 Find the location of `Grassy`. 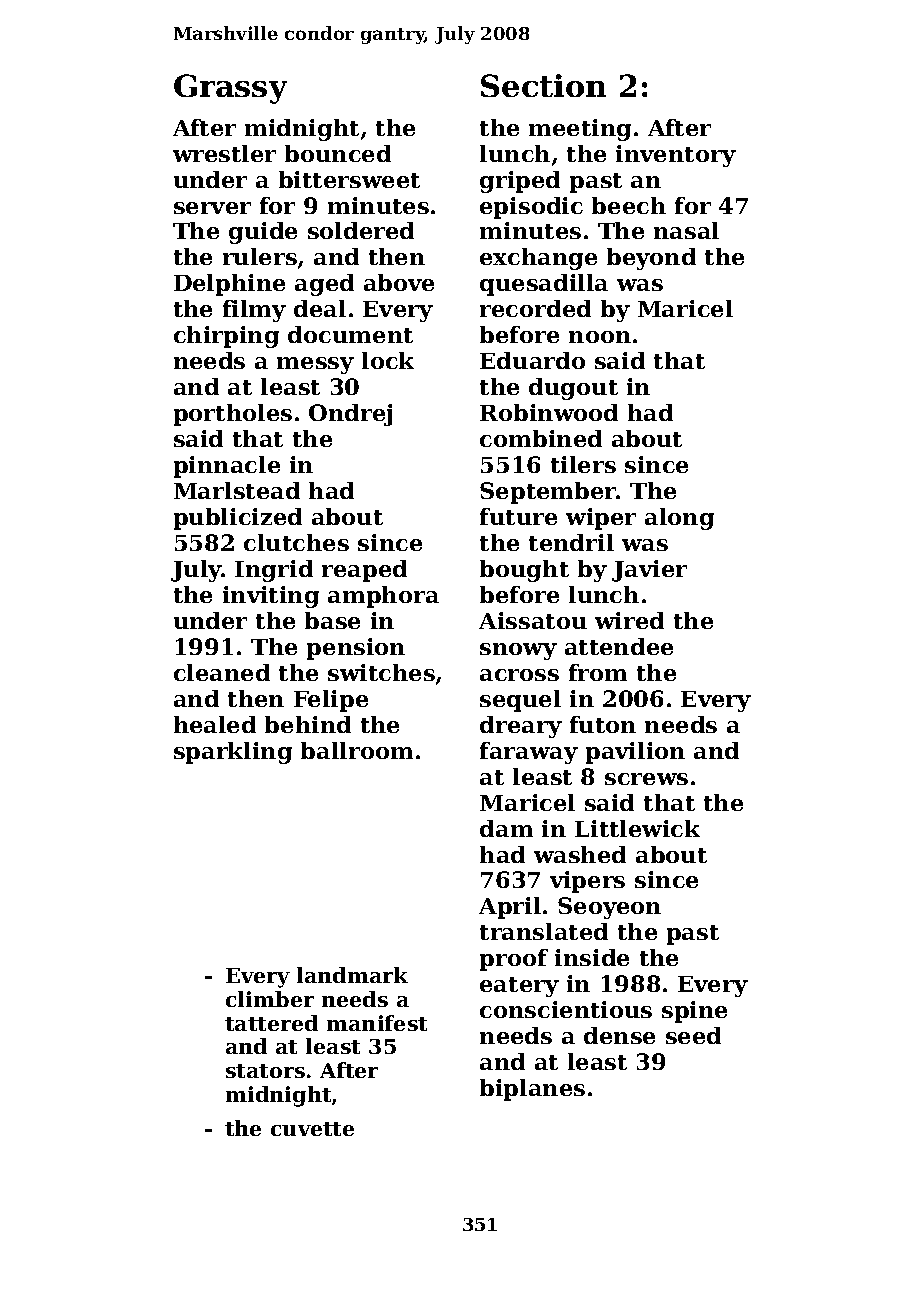

Grassy is located at coordinates (230, 89).
